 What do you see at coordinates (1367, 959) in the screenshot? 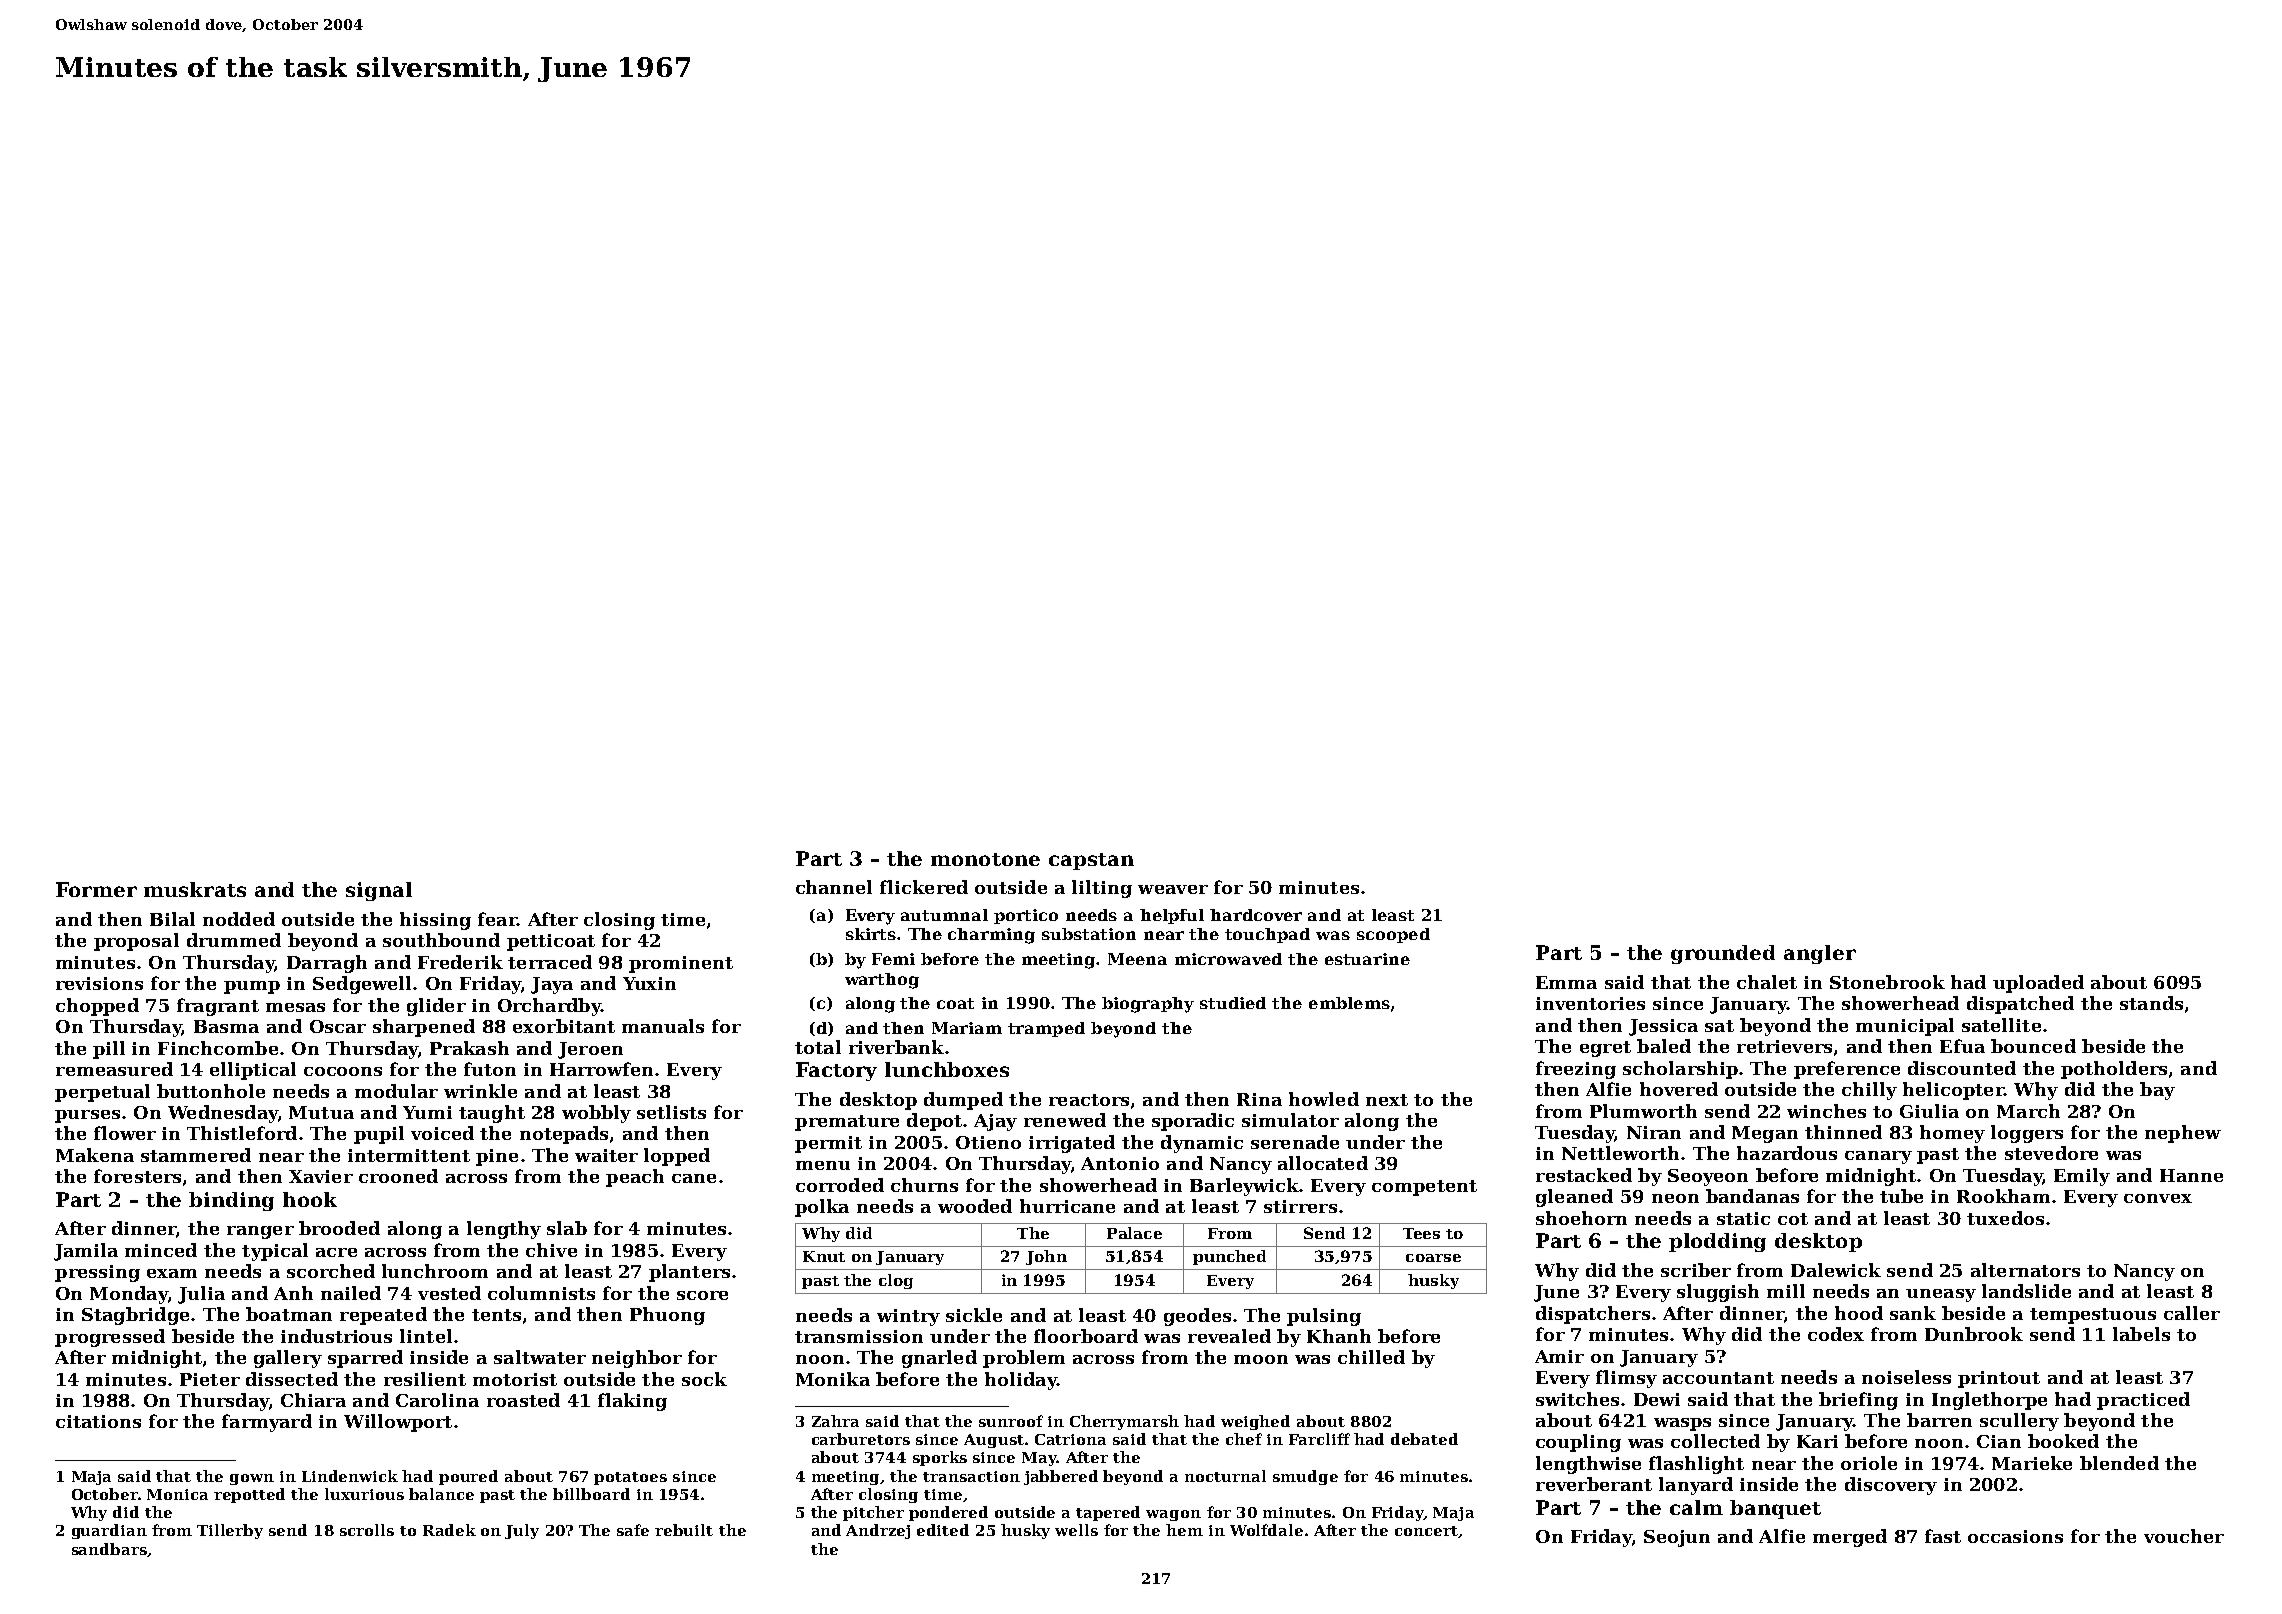
I see `estuarine` at bounding box center [1367, 959].
